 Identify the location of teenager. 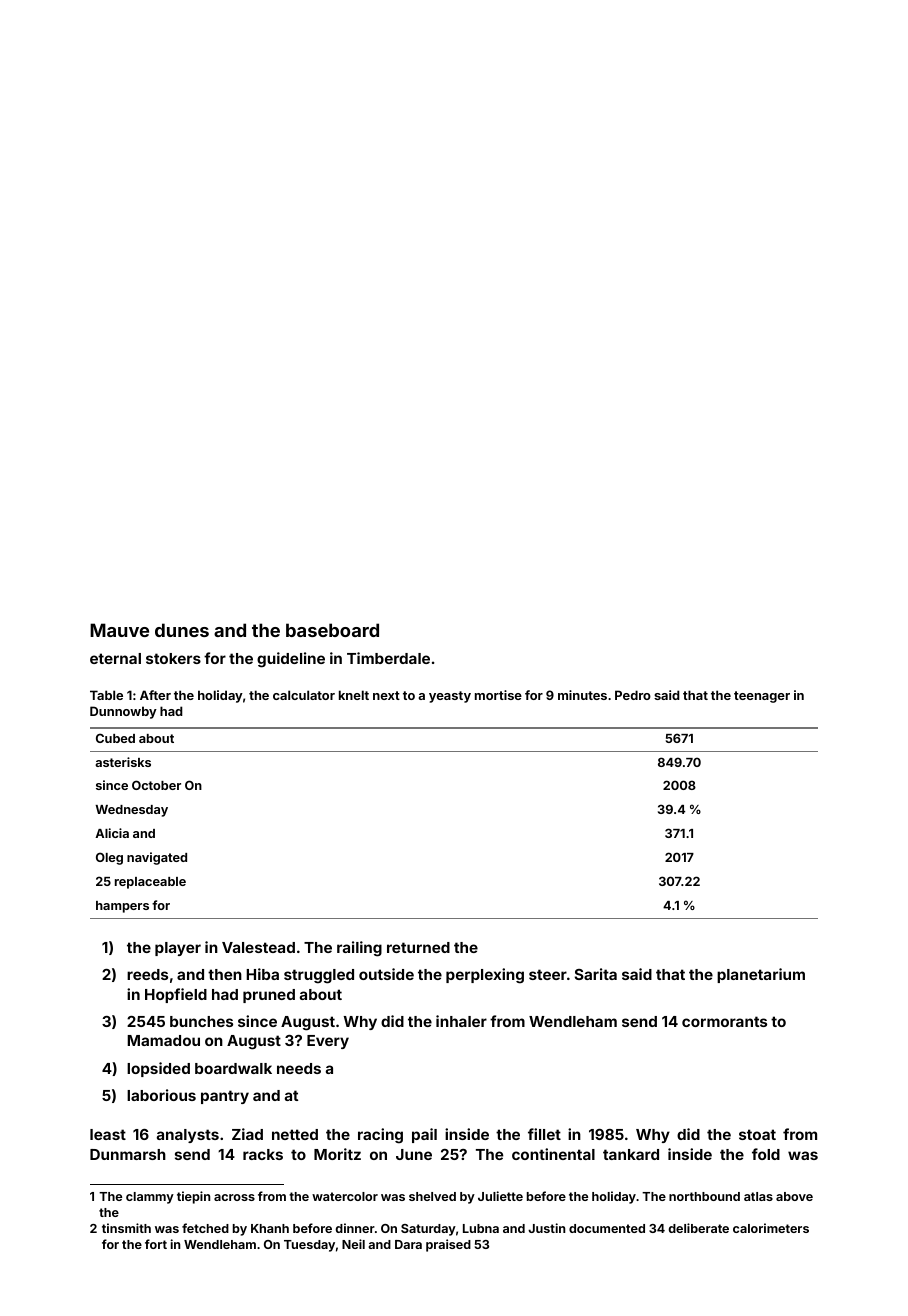
(762, 697).
